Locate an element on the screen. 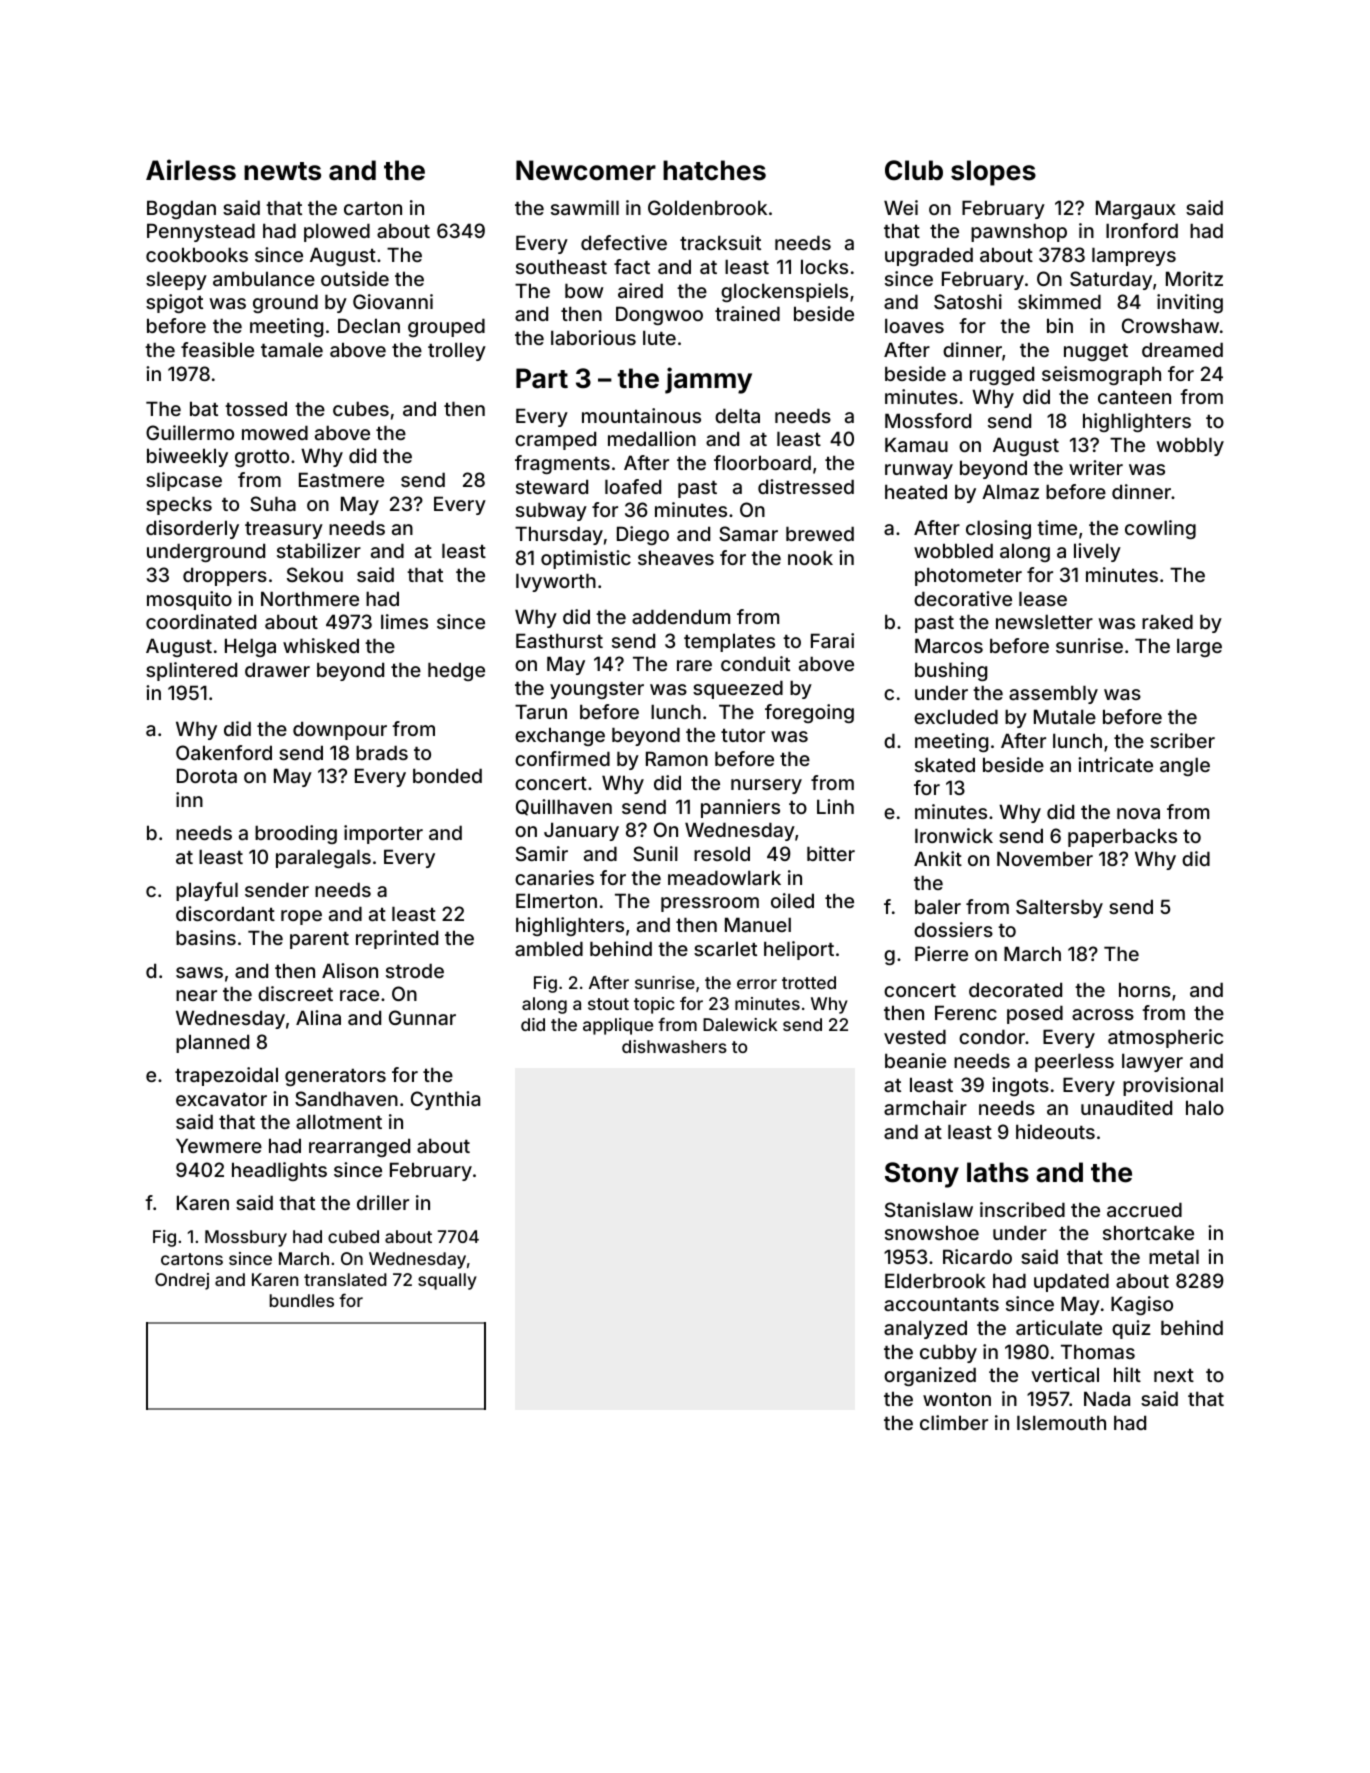 The height and width of the screenshot is (1773, 1370). brooding is located at coordinates (296, 834).
